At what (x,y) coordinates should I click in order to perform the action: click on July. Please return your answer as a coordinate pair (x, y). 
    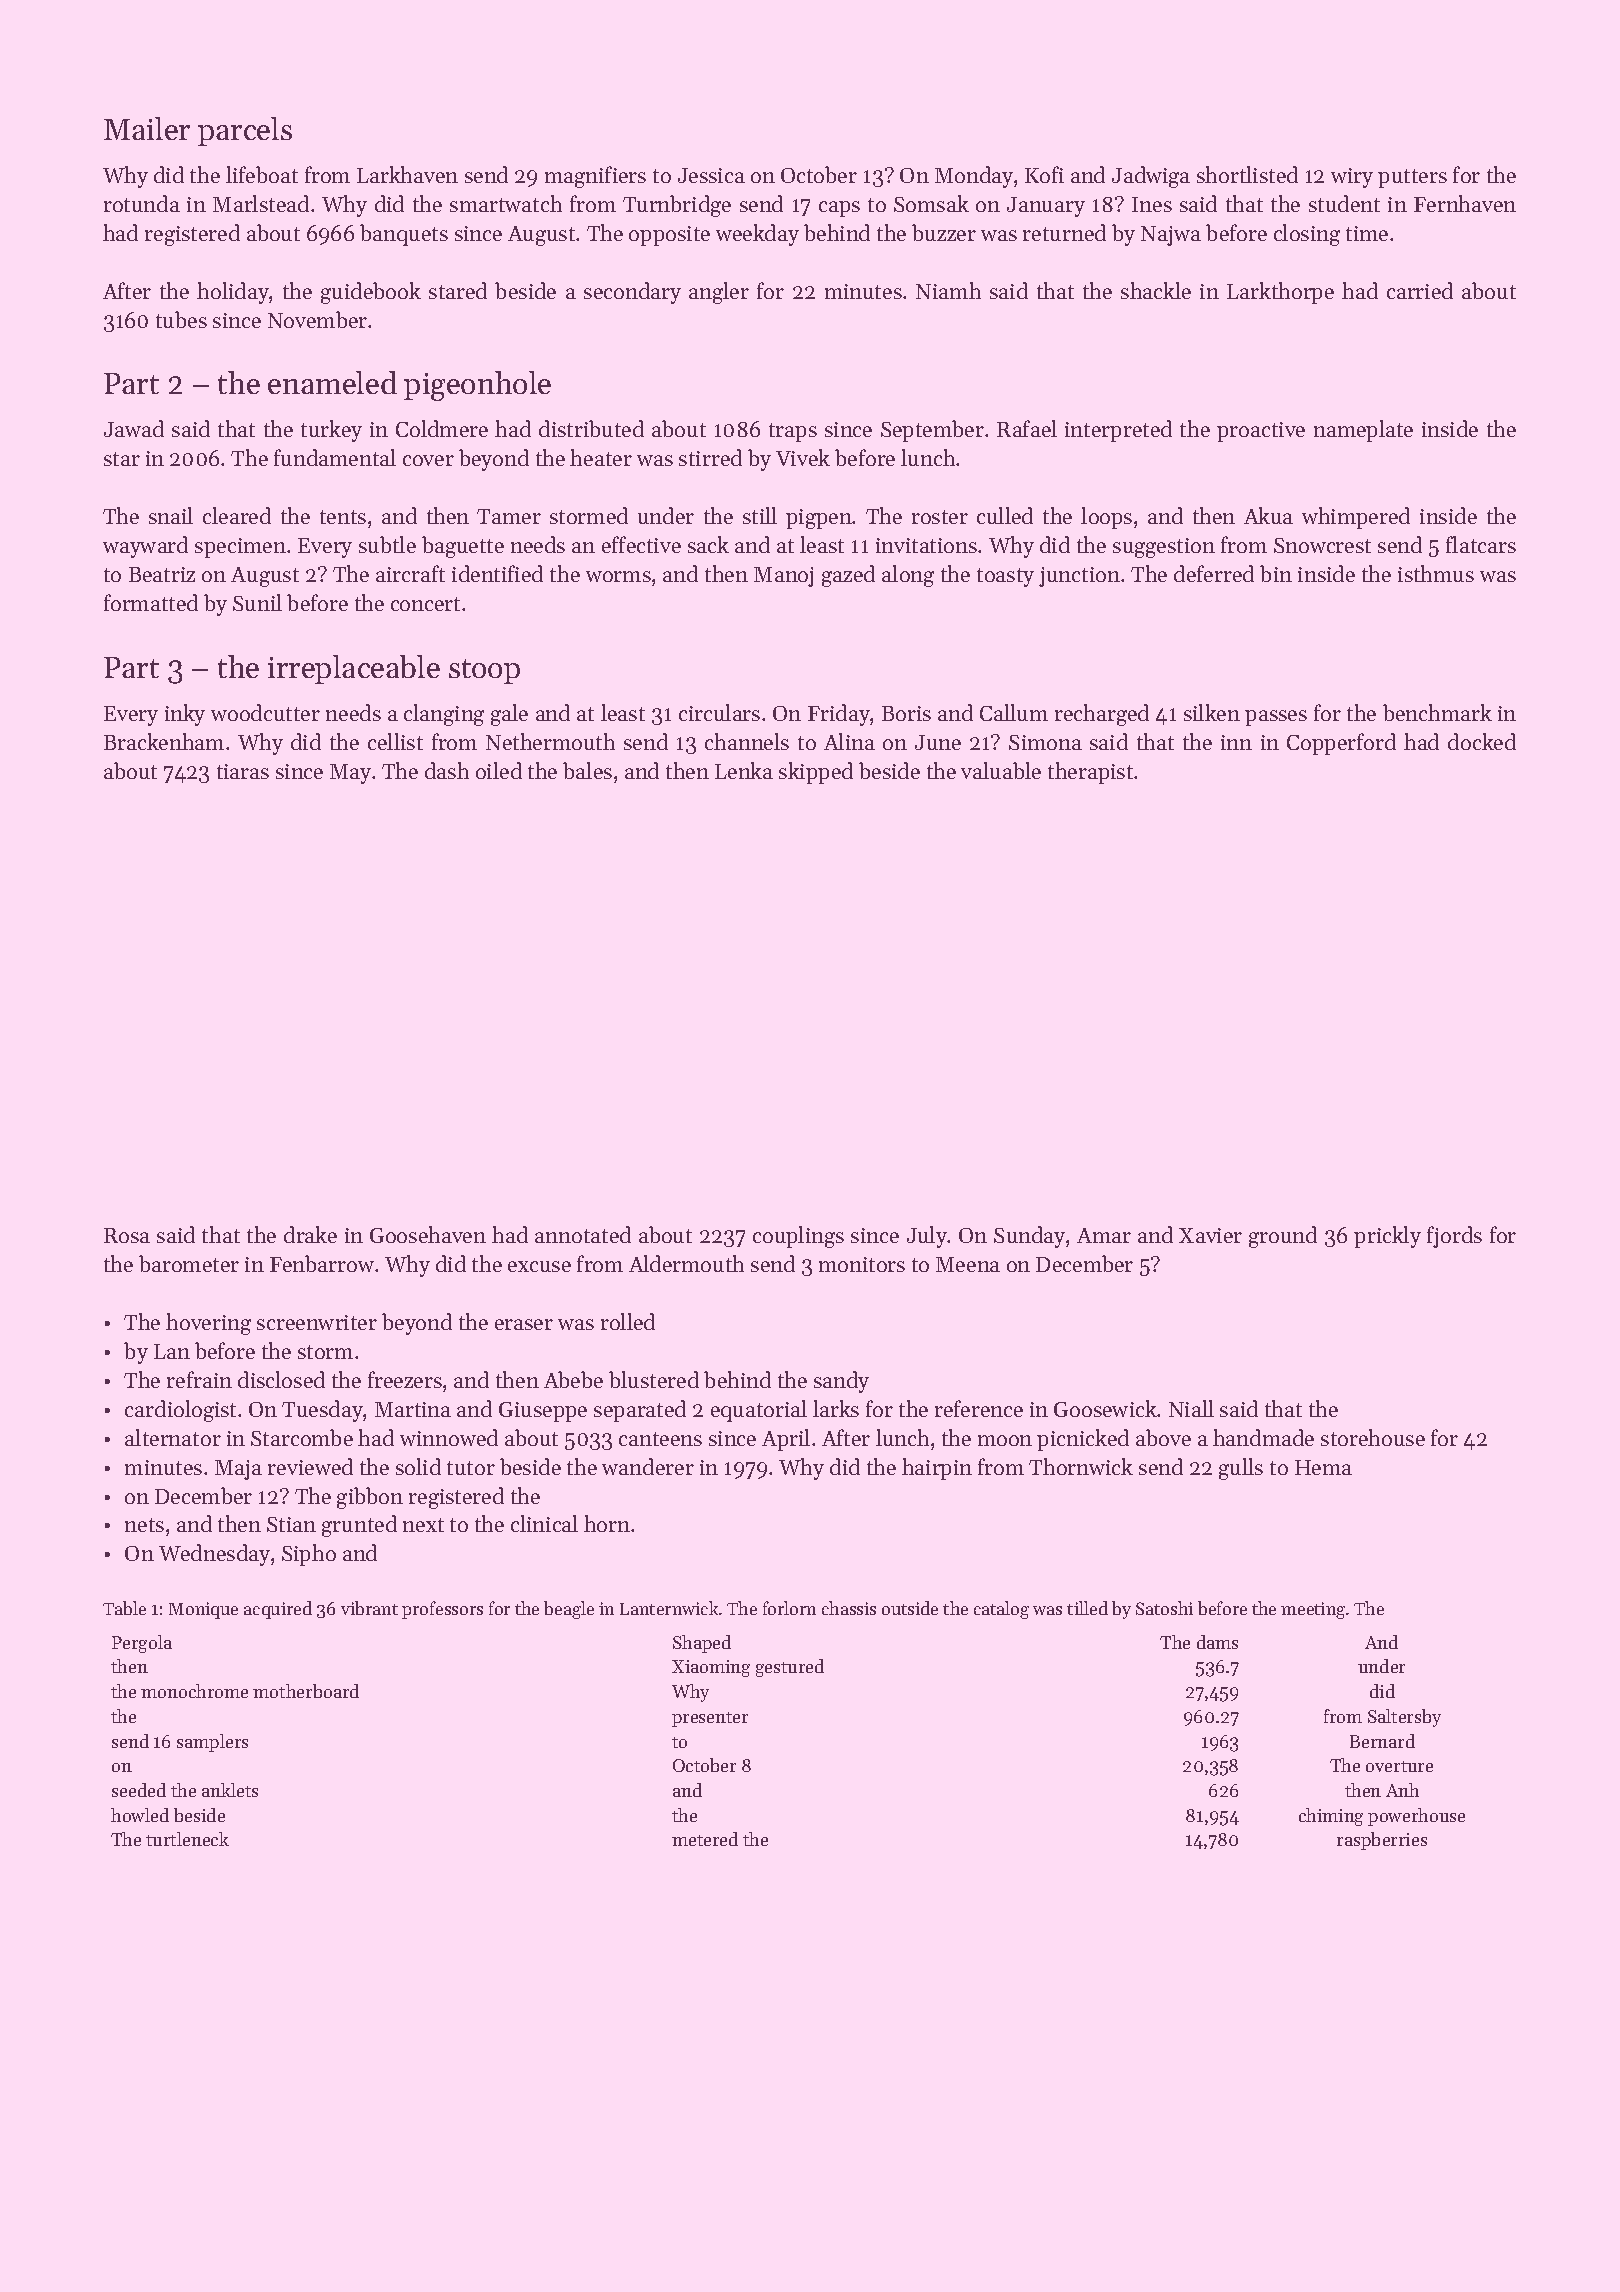
    Looking at the image, I should click on (927, 1237).
